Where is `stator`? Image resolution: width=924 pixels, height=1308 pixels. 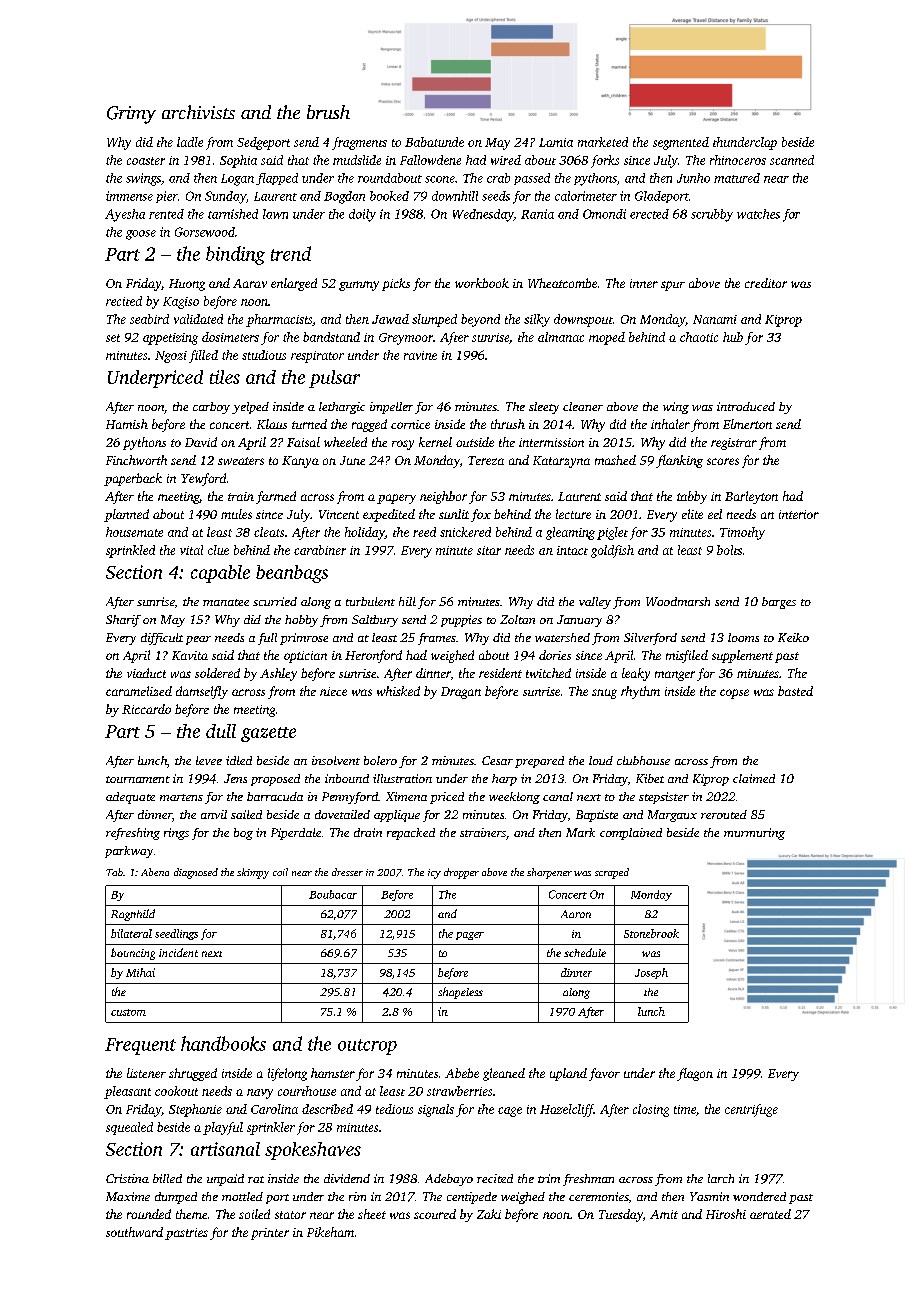 stator is located at coordinates (290, 1215).
